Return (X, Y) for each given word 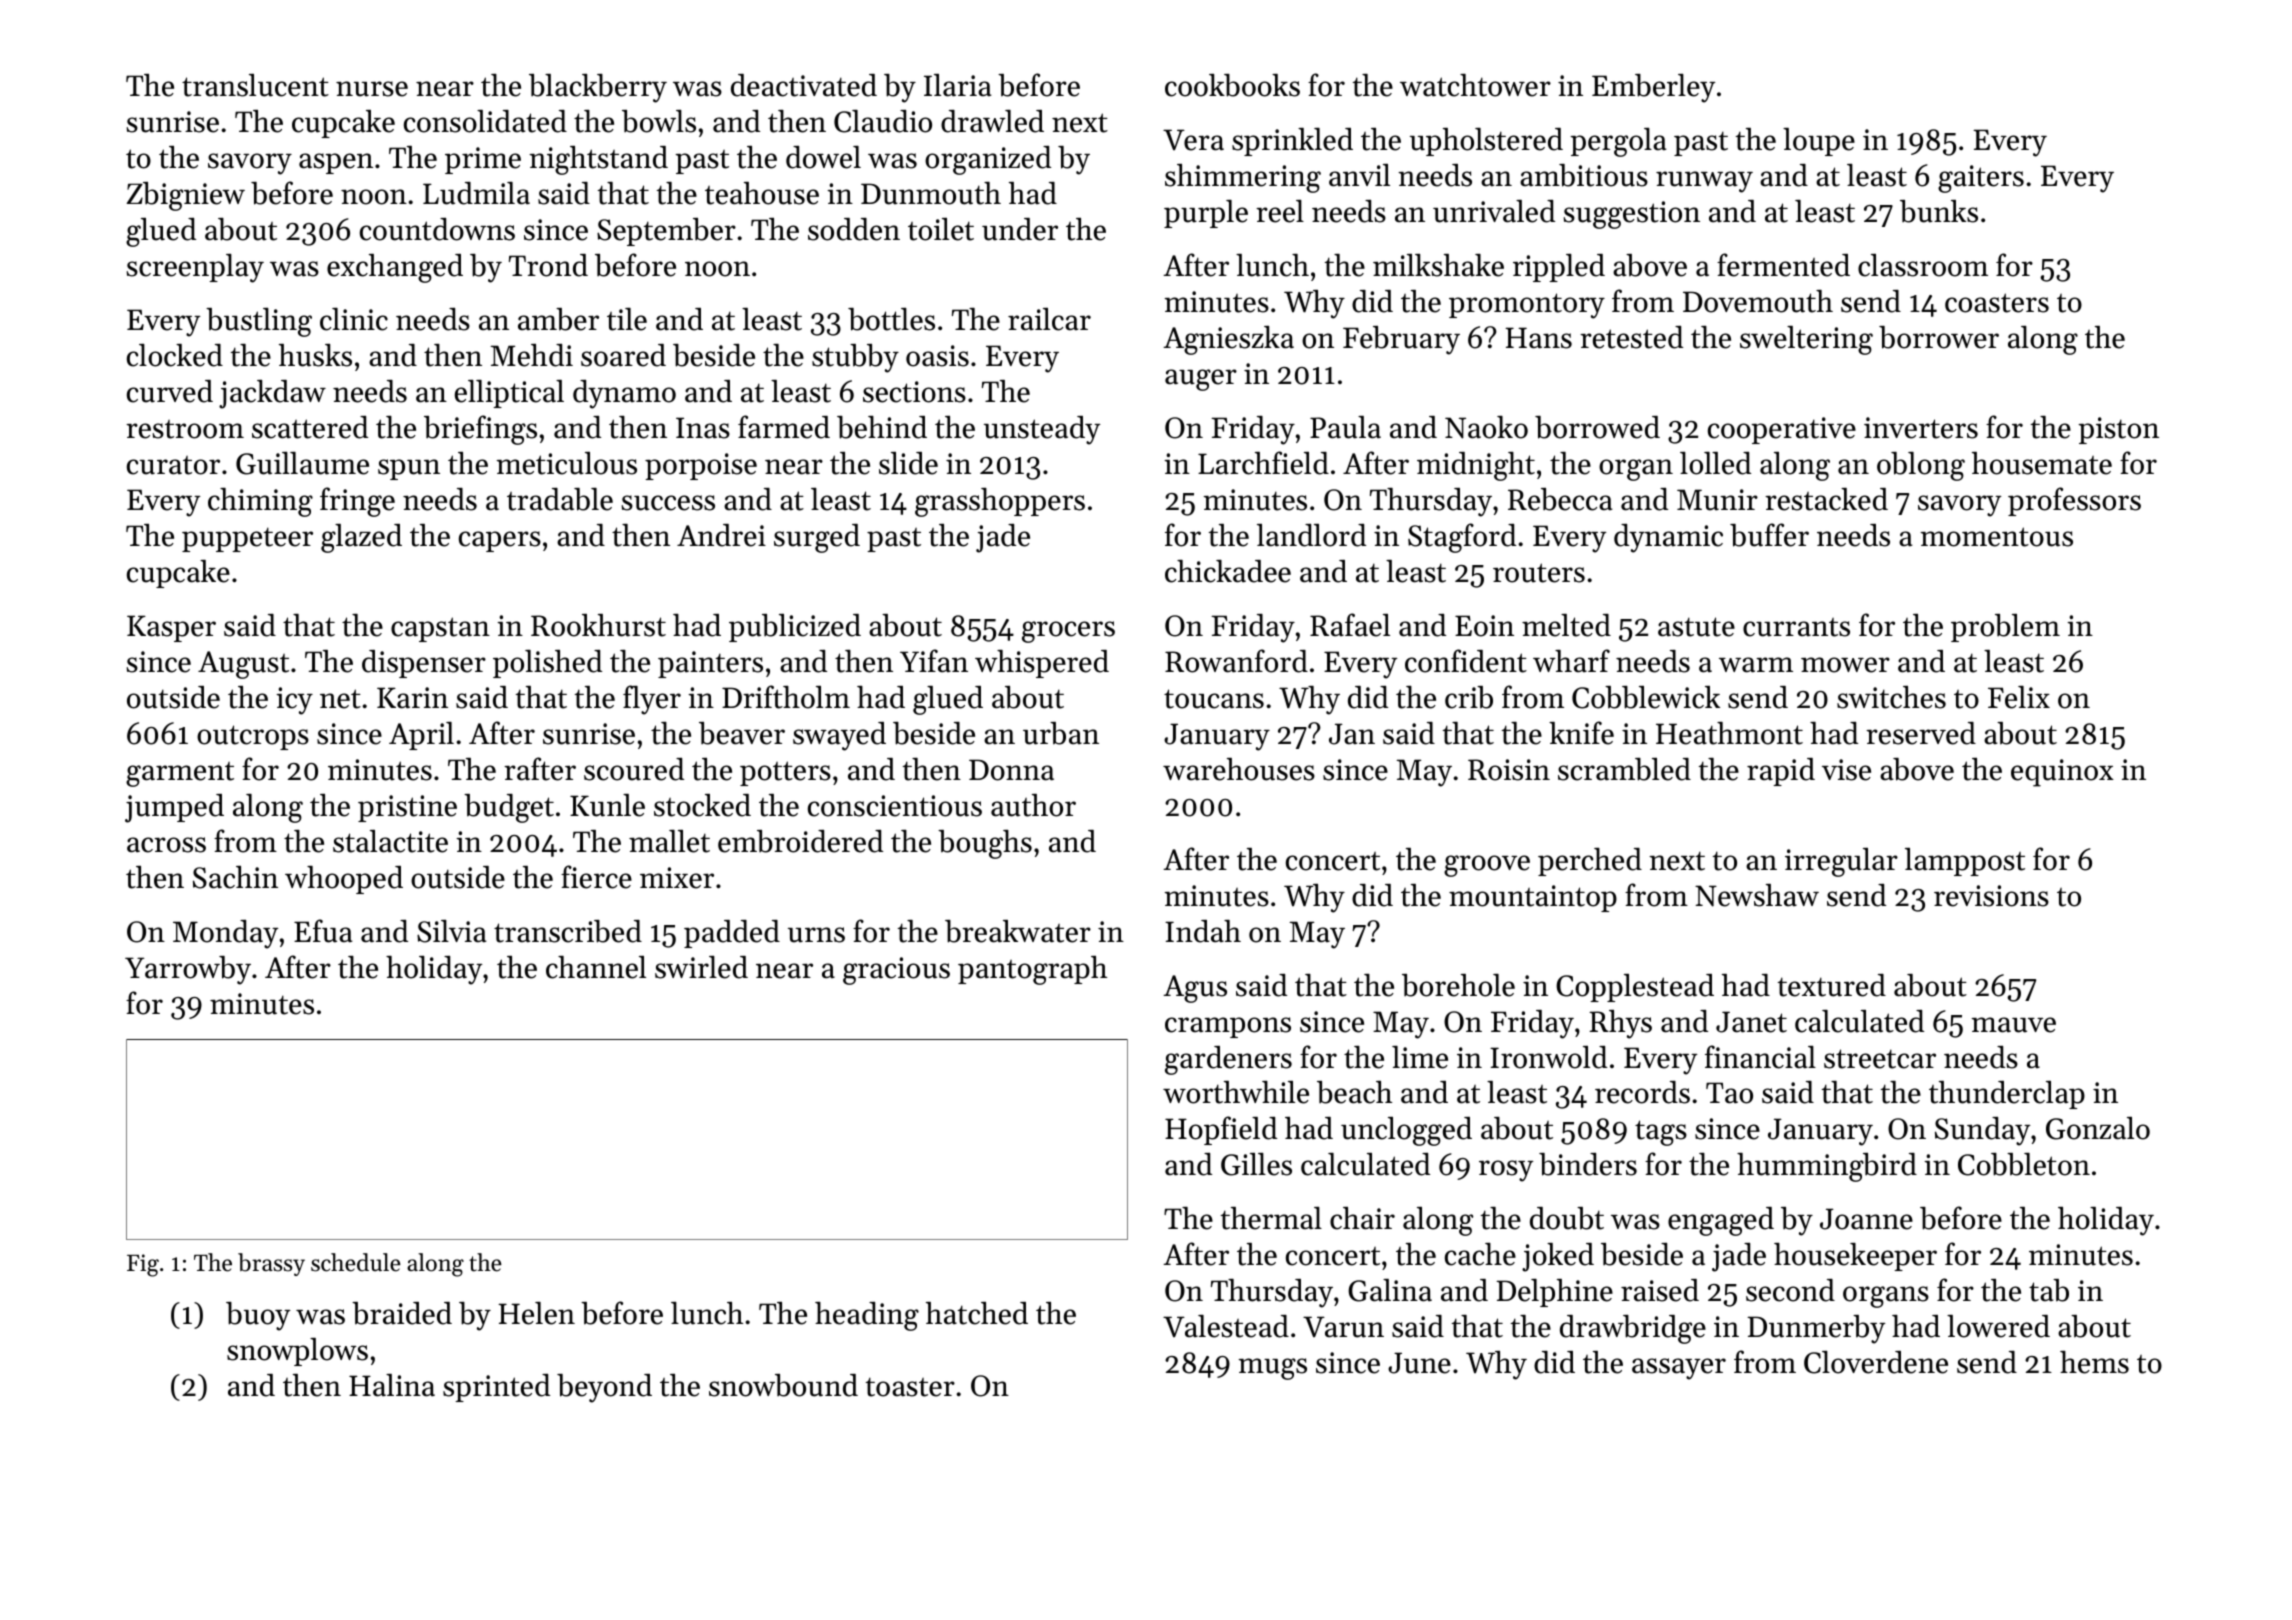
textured (1832, 985)
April (421, 736)
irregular (1841, 862)
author (1033, 805)
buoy (258, 1316)
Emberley (1654, 88)
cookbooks (1232, 85)
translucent (255, 85)
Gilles (1256, 1164)
